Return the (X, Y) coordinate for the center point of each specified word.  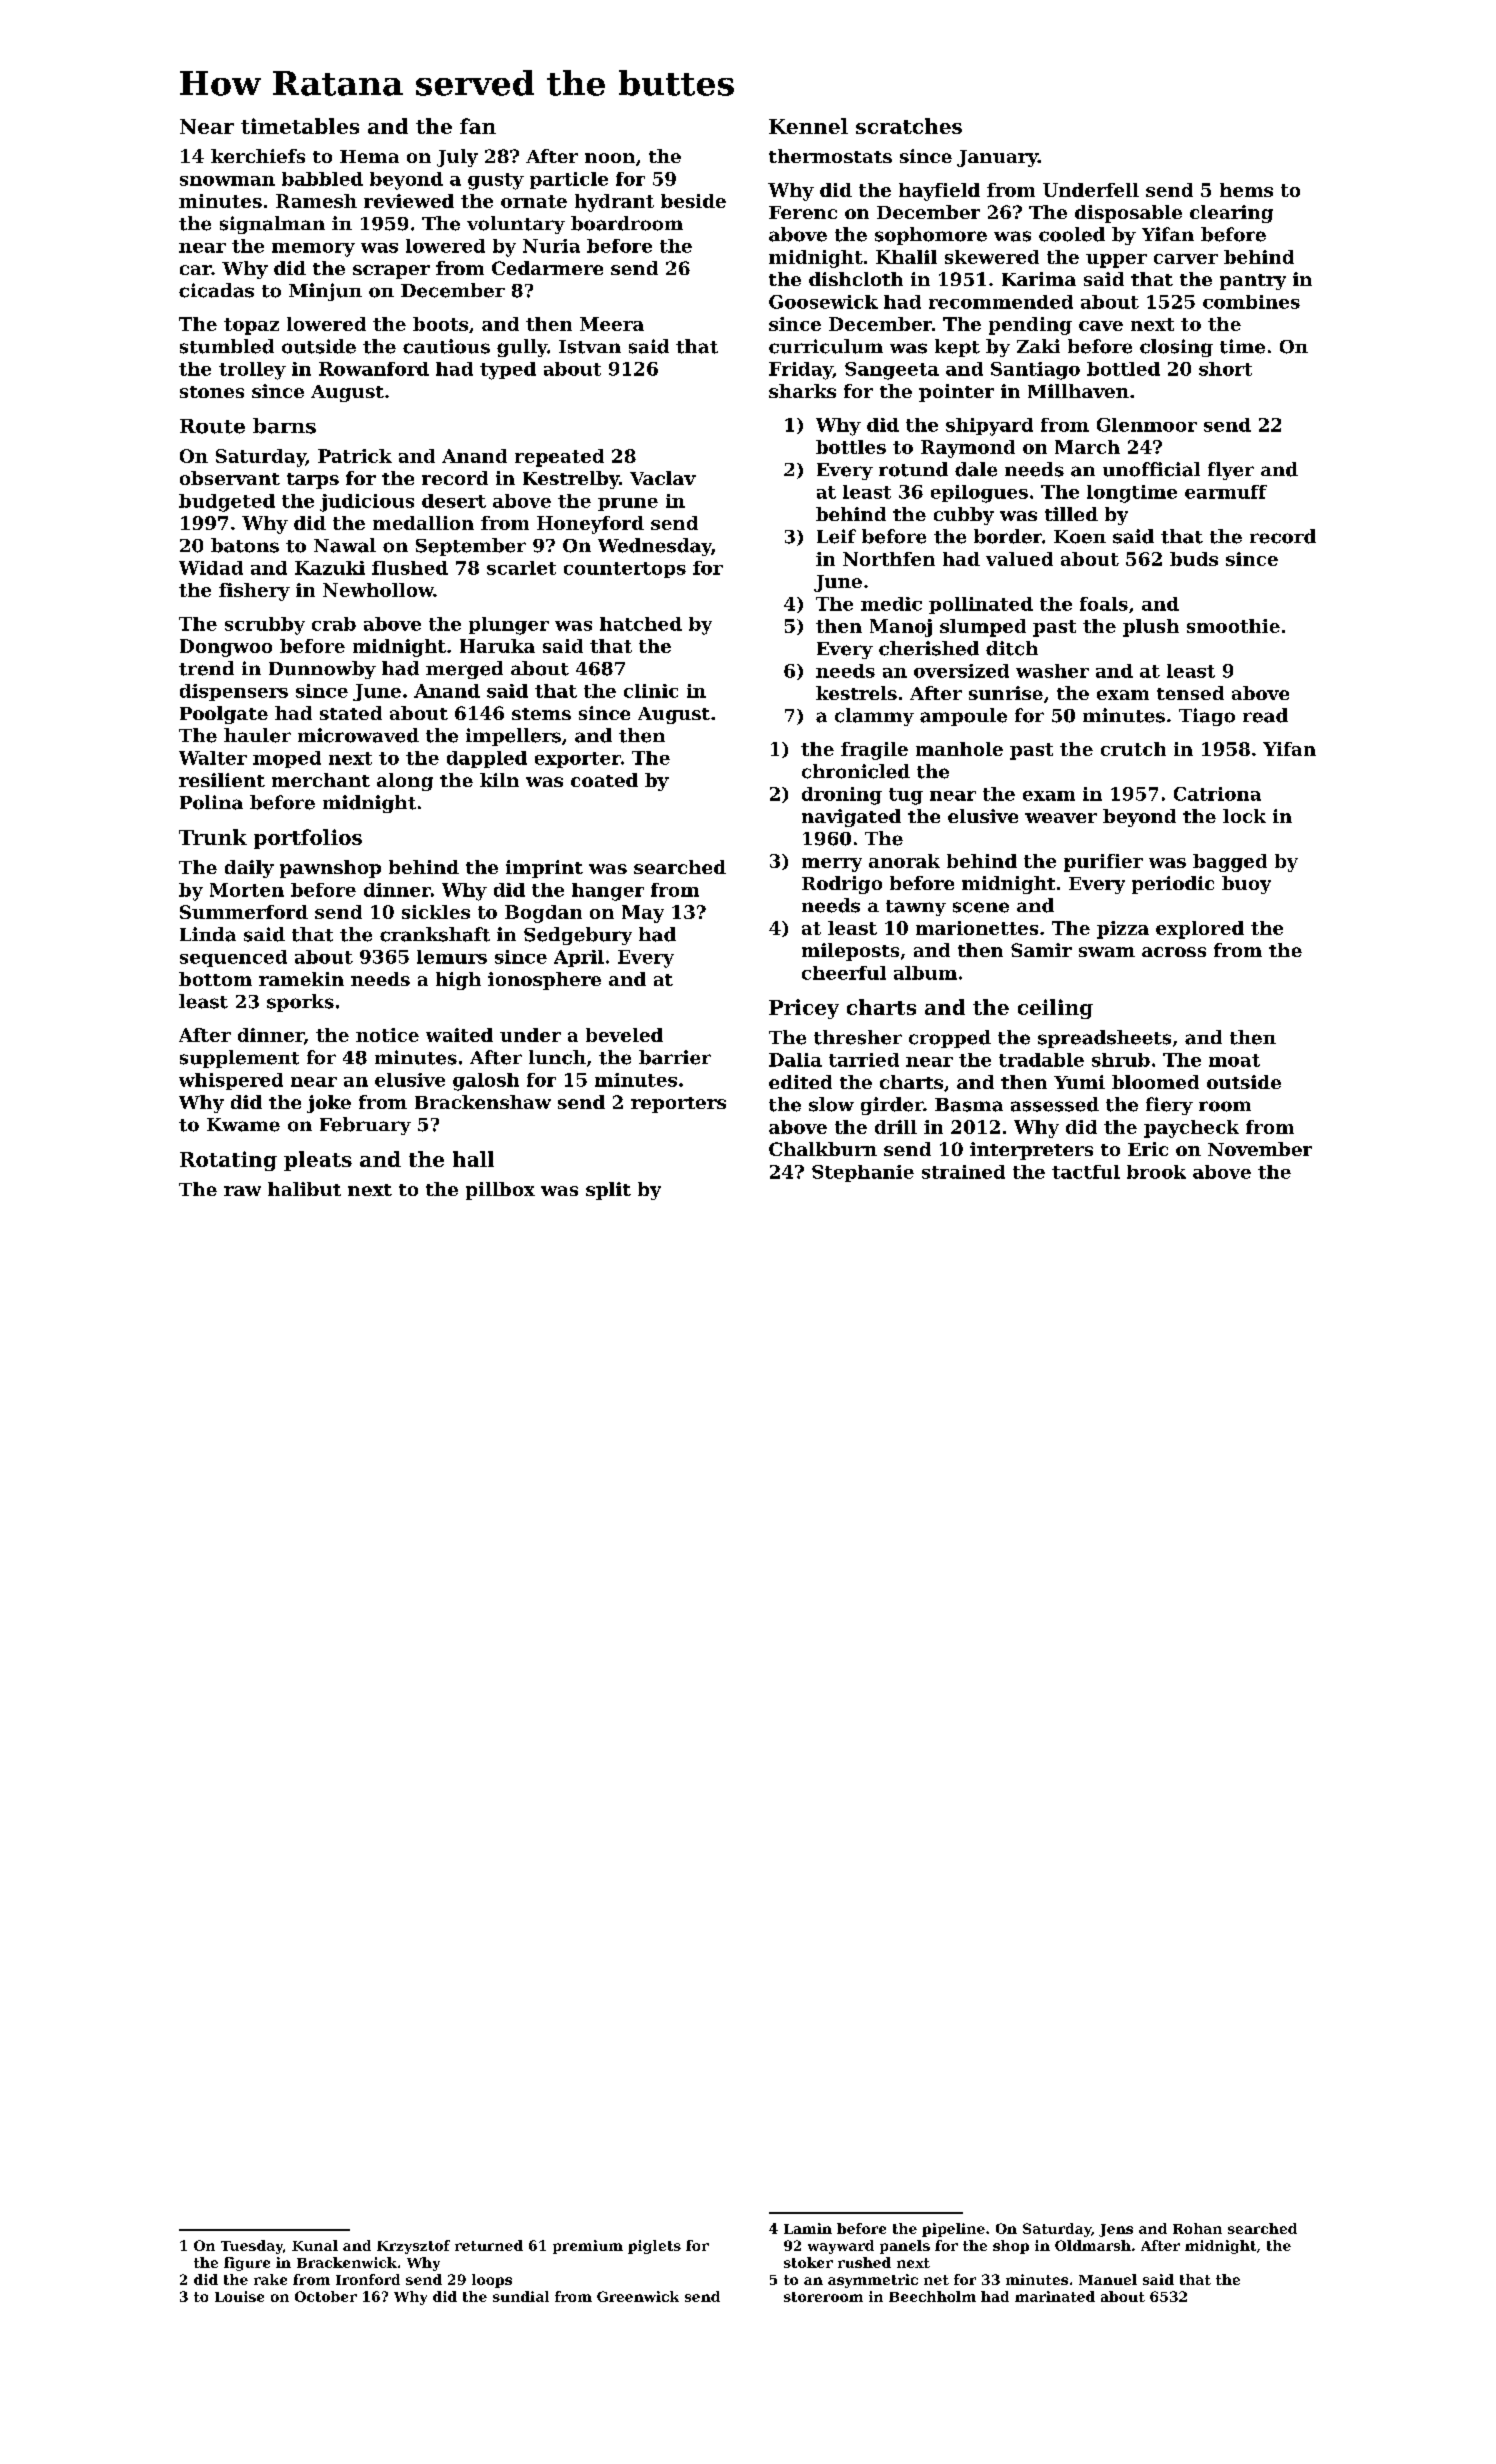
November (1260, 1149)
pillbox (500, 1191)
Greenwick (638, 2296)
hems (1246, 190)
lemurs (452, 957)
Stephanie (863, 1173)
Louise (239, 2296)
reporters (678, 1105)
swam (1107, 952)
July (457, 158)
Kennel (808, 126)
